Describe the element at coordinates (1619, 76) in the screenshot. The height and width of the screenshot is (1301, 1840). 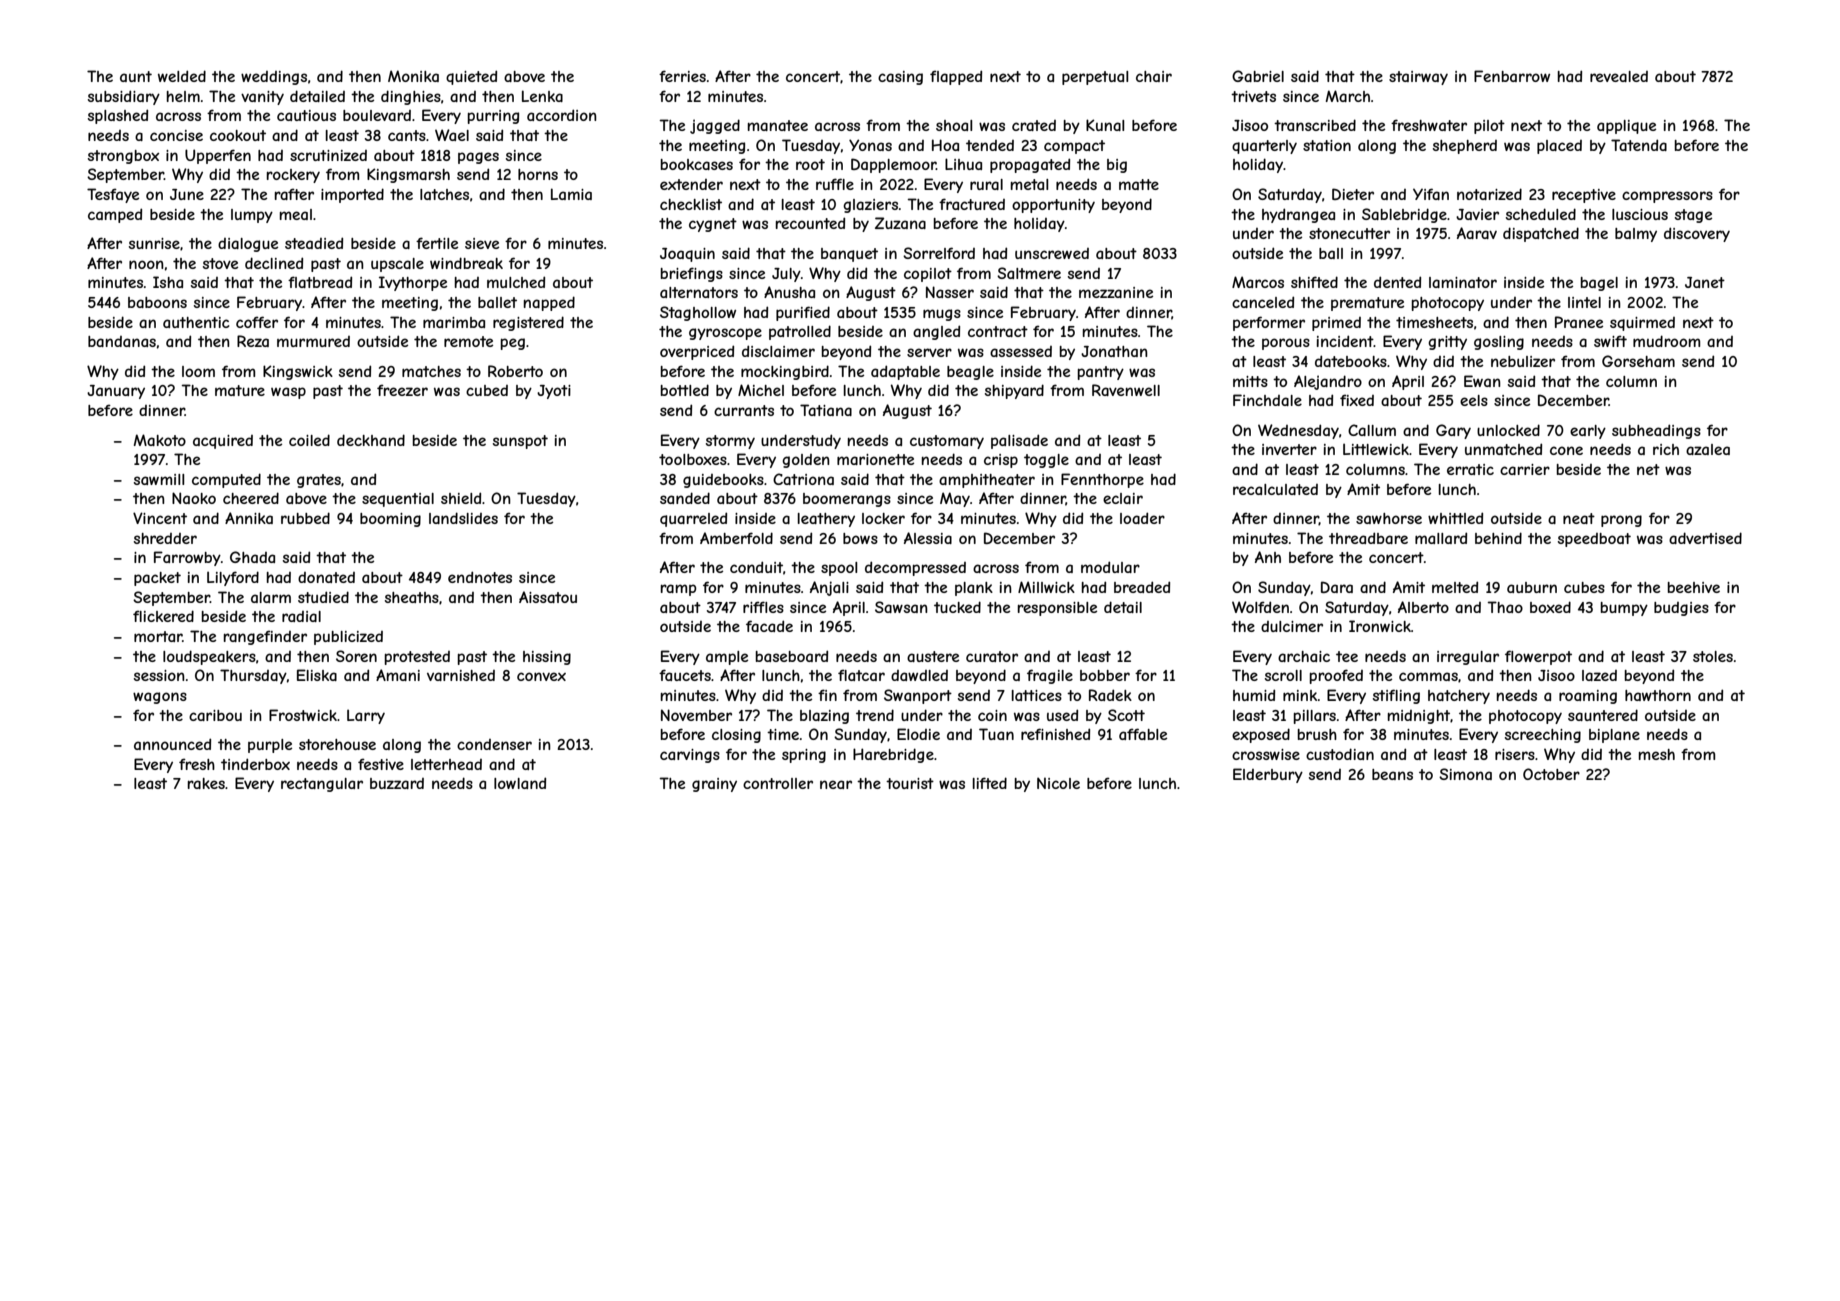
I see `revealed` at that location.
